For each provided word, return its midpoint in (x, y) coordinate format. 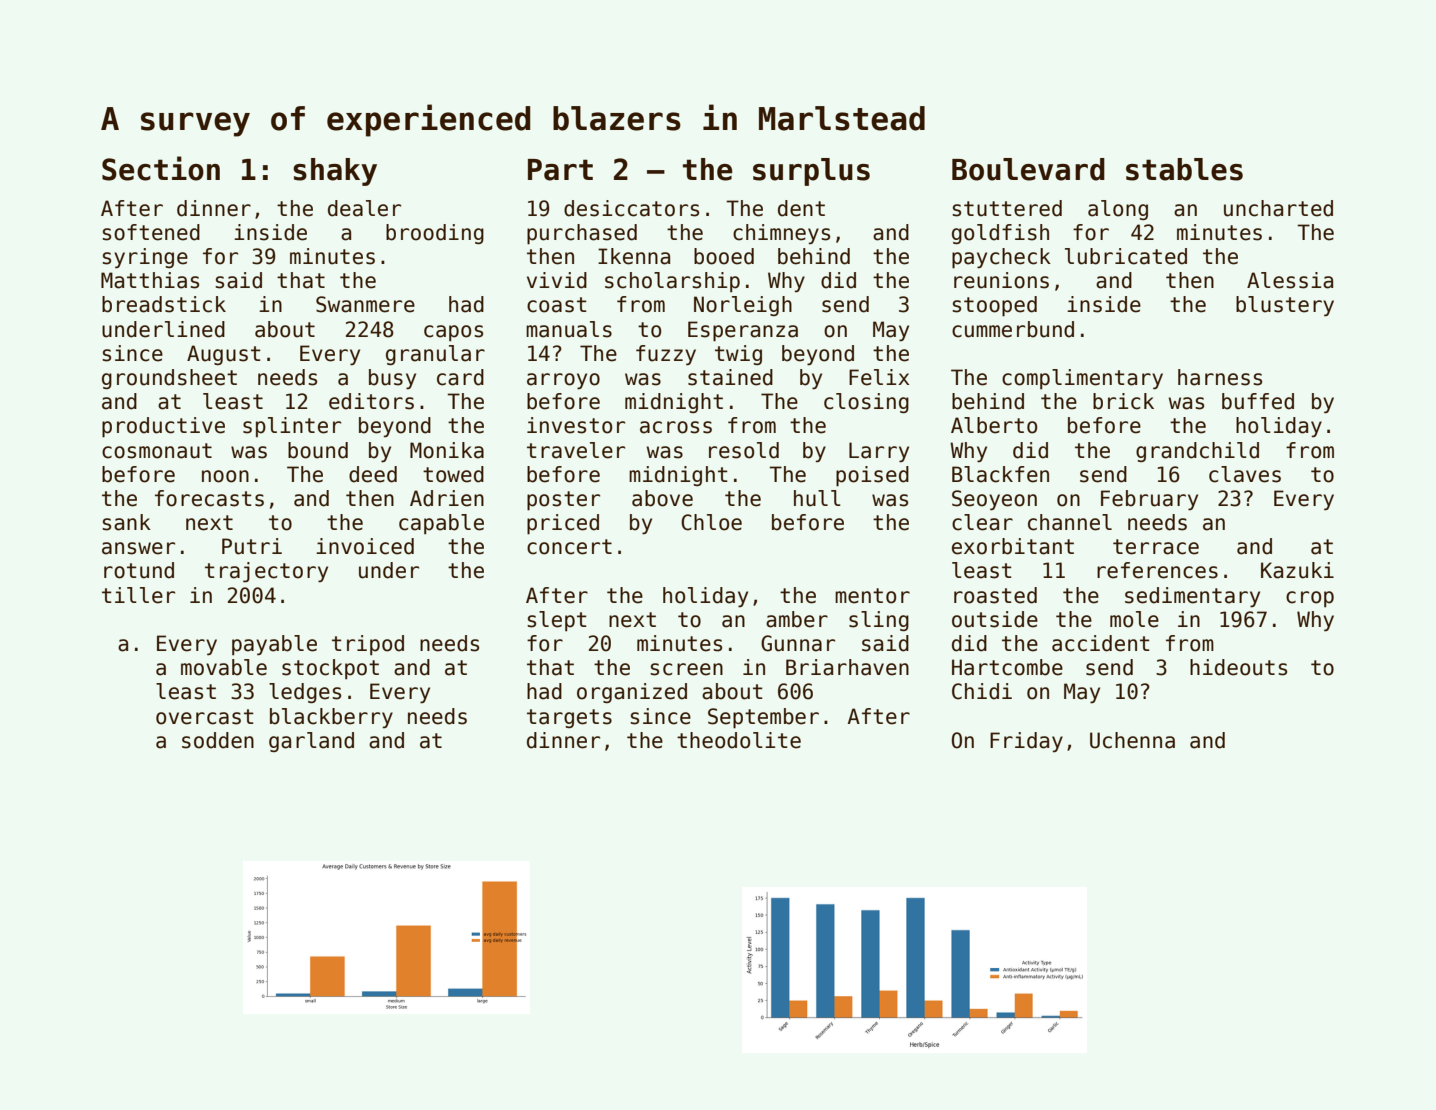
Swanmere (365, 304)
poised (872, 476)
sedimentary (1192, 597)
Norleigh (743, 306)
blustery (1285, 306)
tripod (368, 645)
